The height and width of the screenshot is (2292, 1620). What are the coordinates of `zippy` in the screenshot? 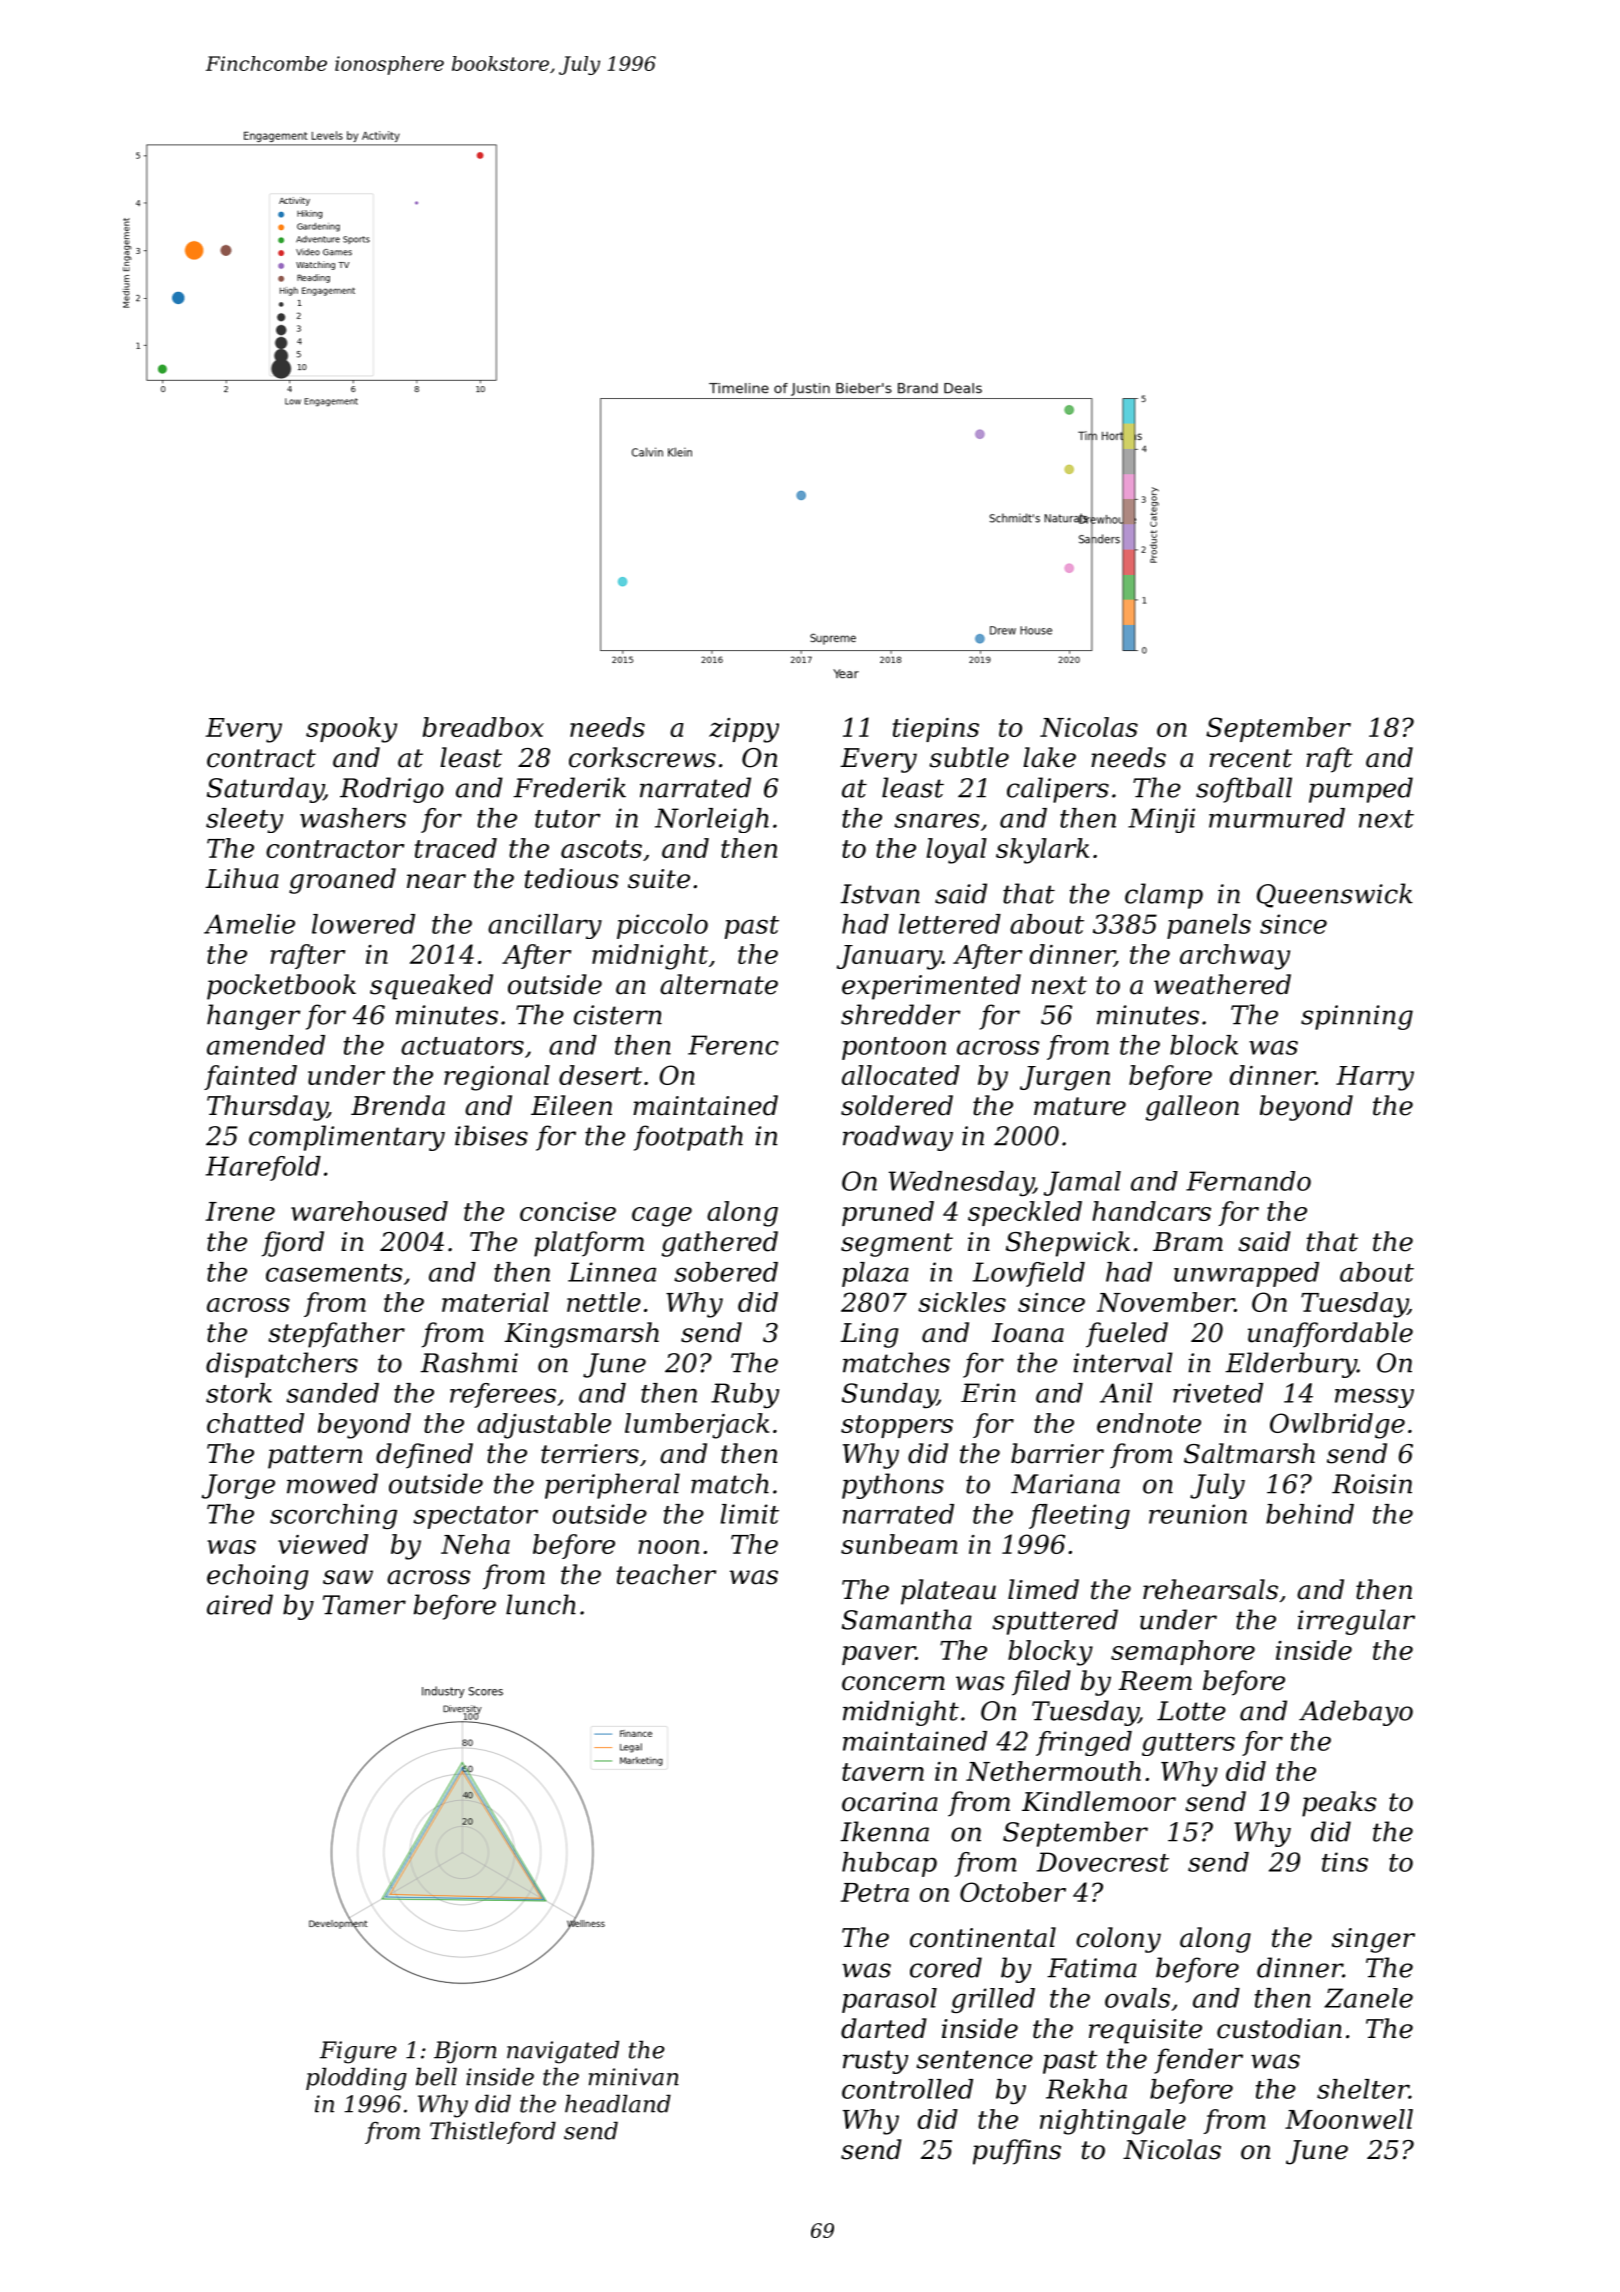 It's located at (744, 730).
